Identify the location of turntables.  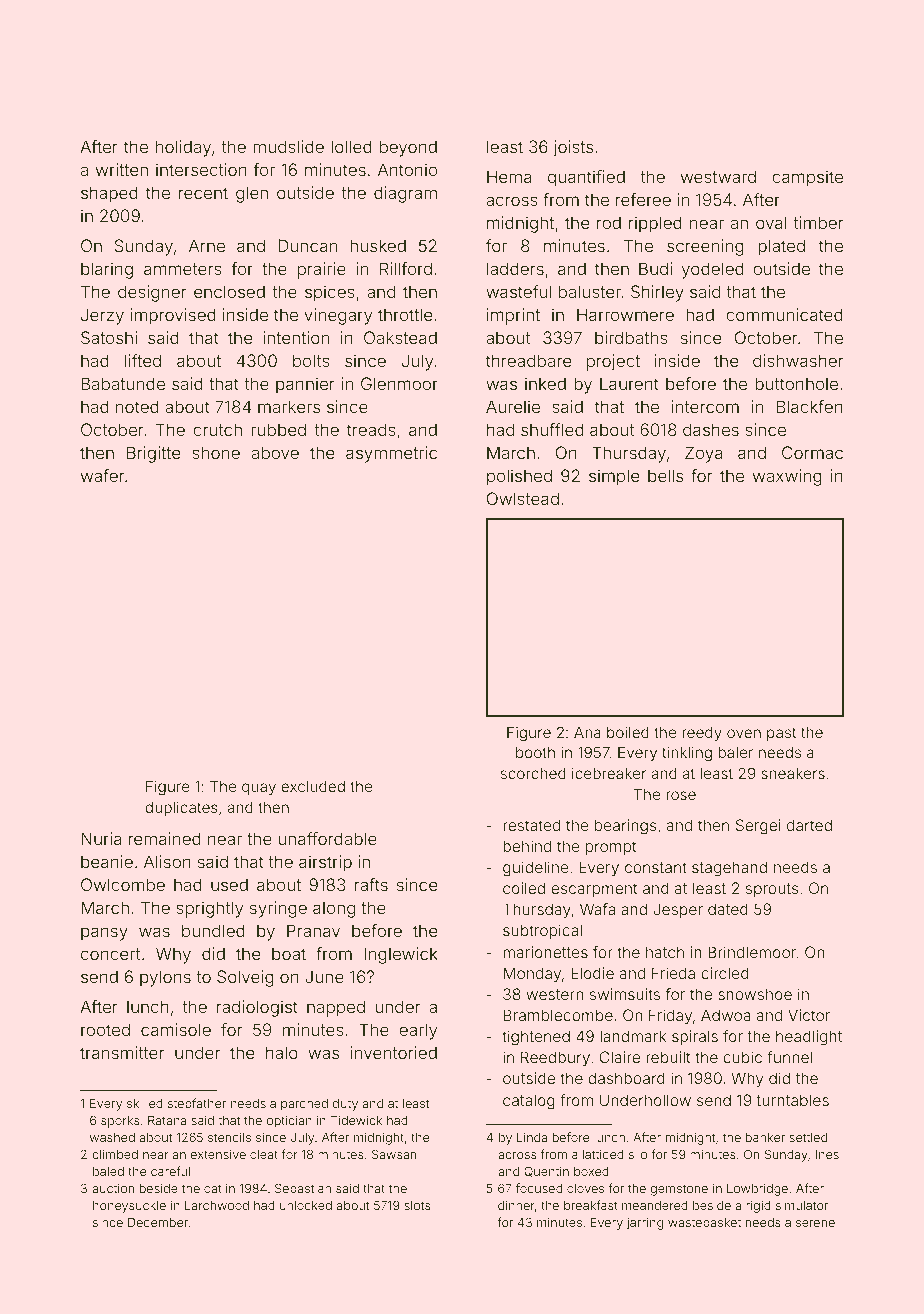
(793, 1100).
